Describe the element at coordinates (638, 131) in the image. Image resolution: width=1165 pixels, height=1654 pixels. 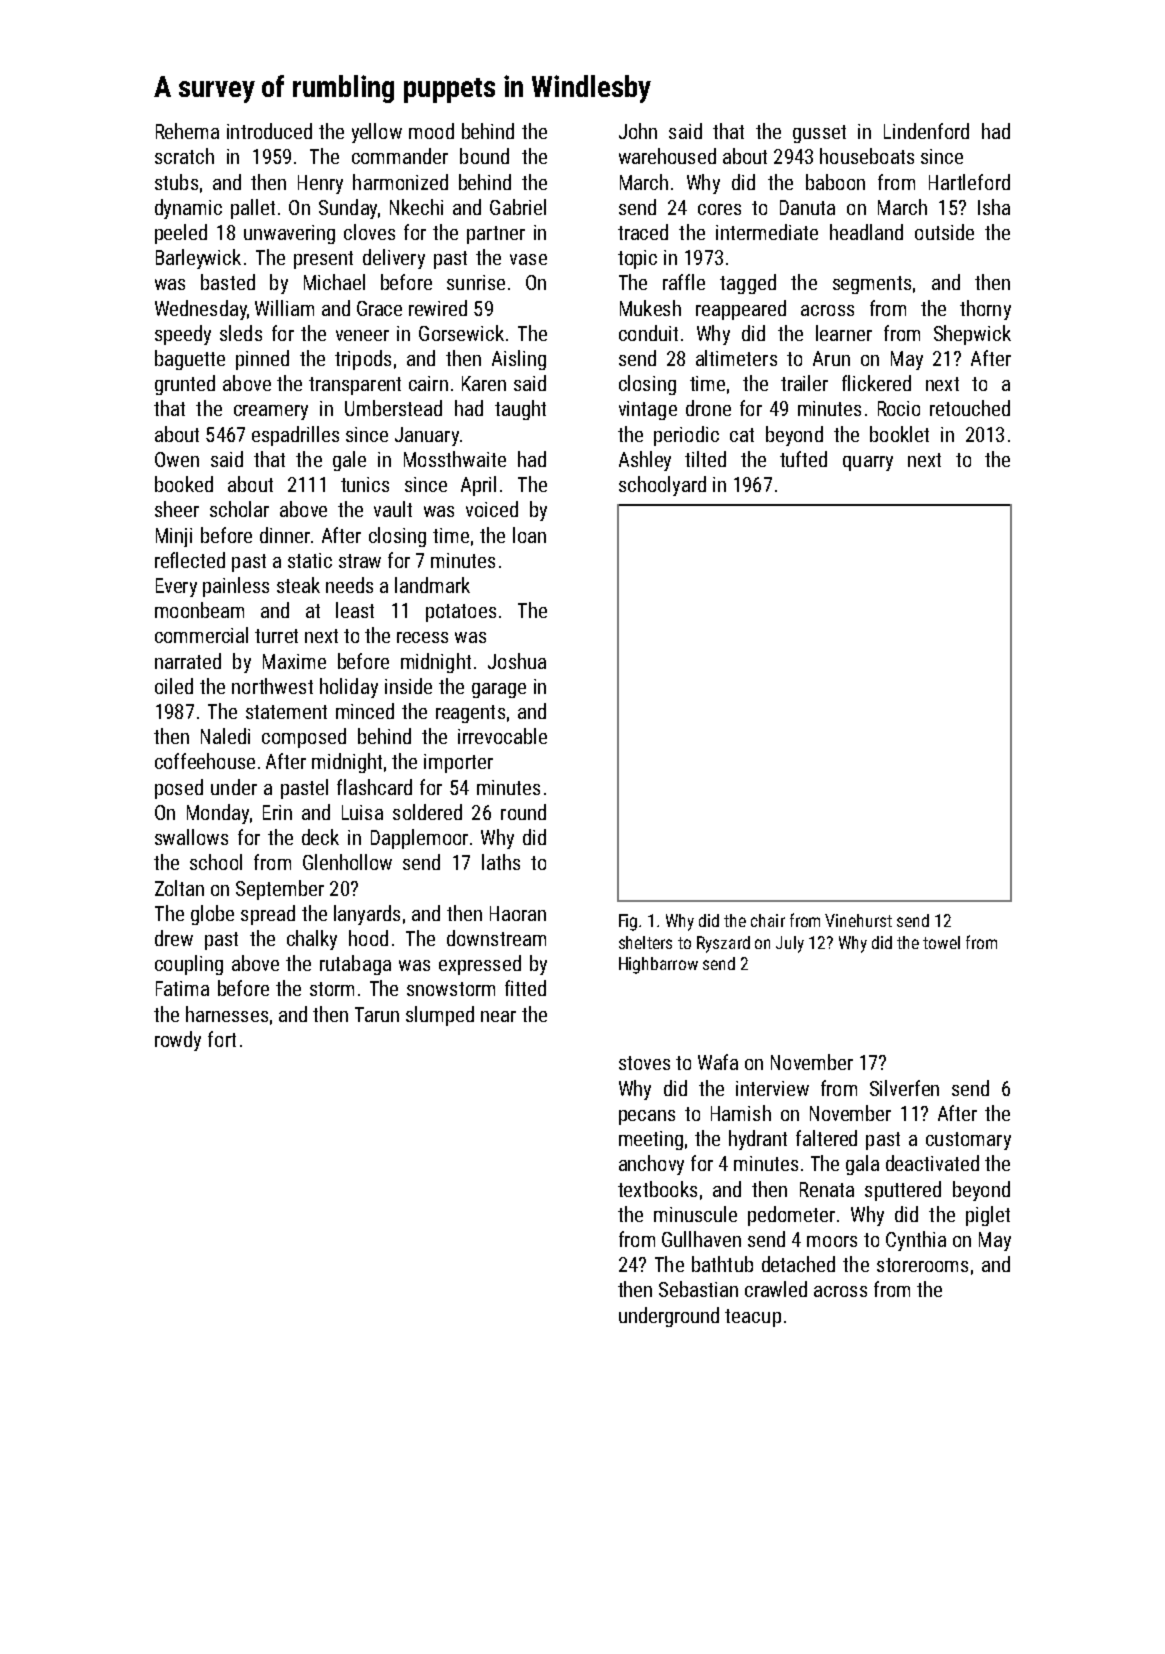
I see `John` at that location.
